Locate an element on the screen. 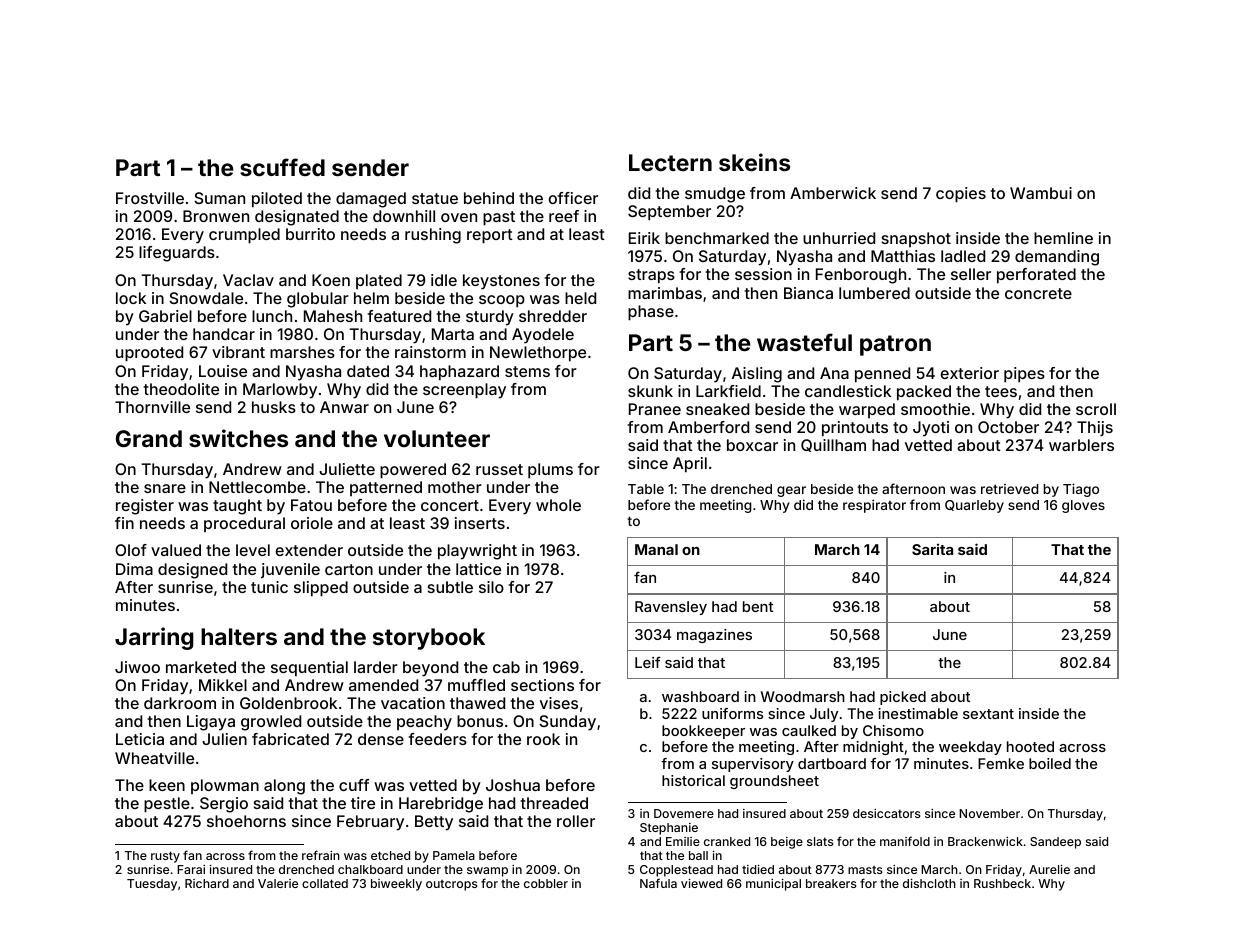 The height and width of the screenshot is (952, 1233). midnight is located at coordinates (873, 748).
